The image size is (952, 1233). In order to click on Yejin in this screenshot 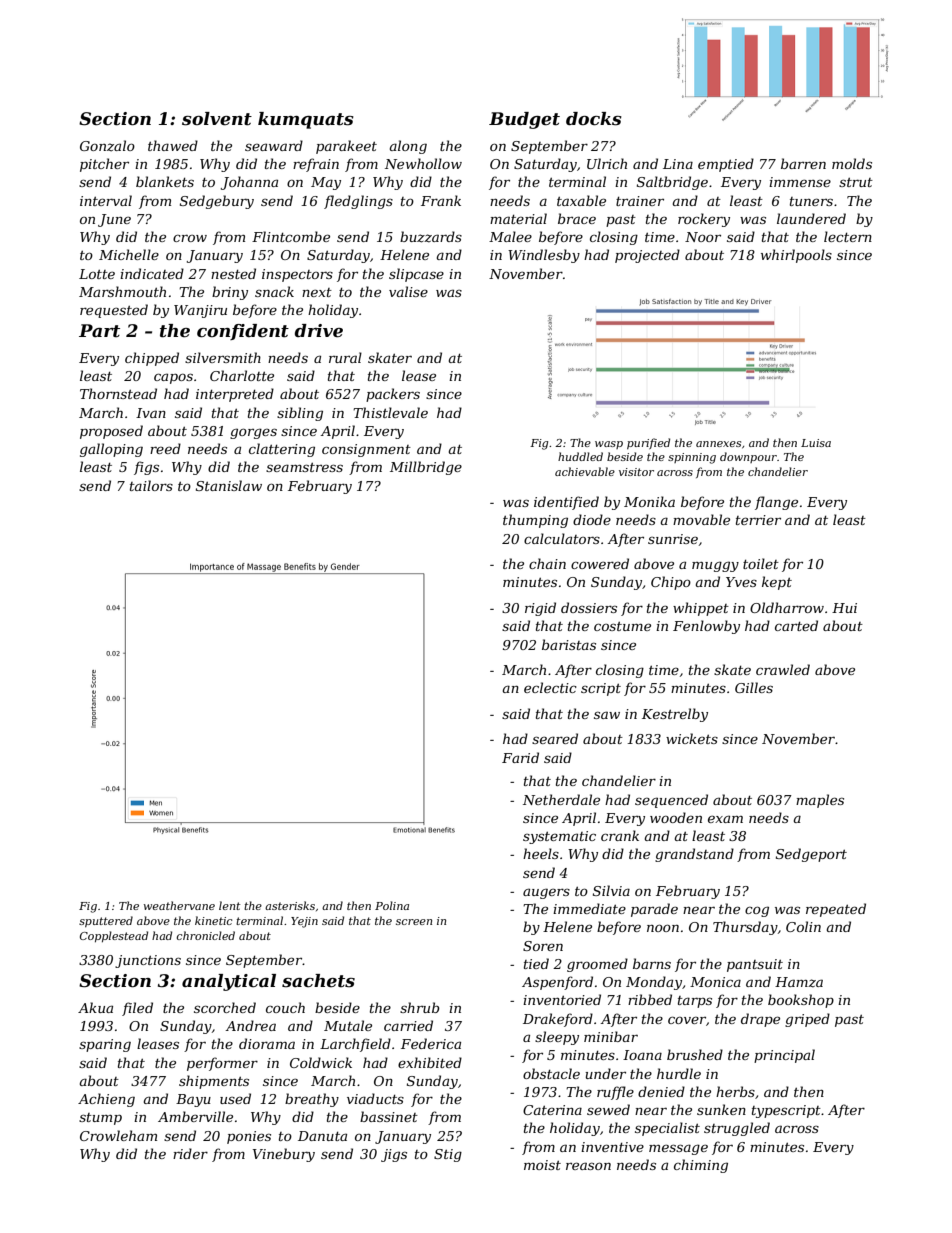, I will do `click(304, 922)`.
